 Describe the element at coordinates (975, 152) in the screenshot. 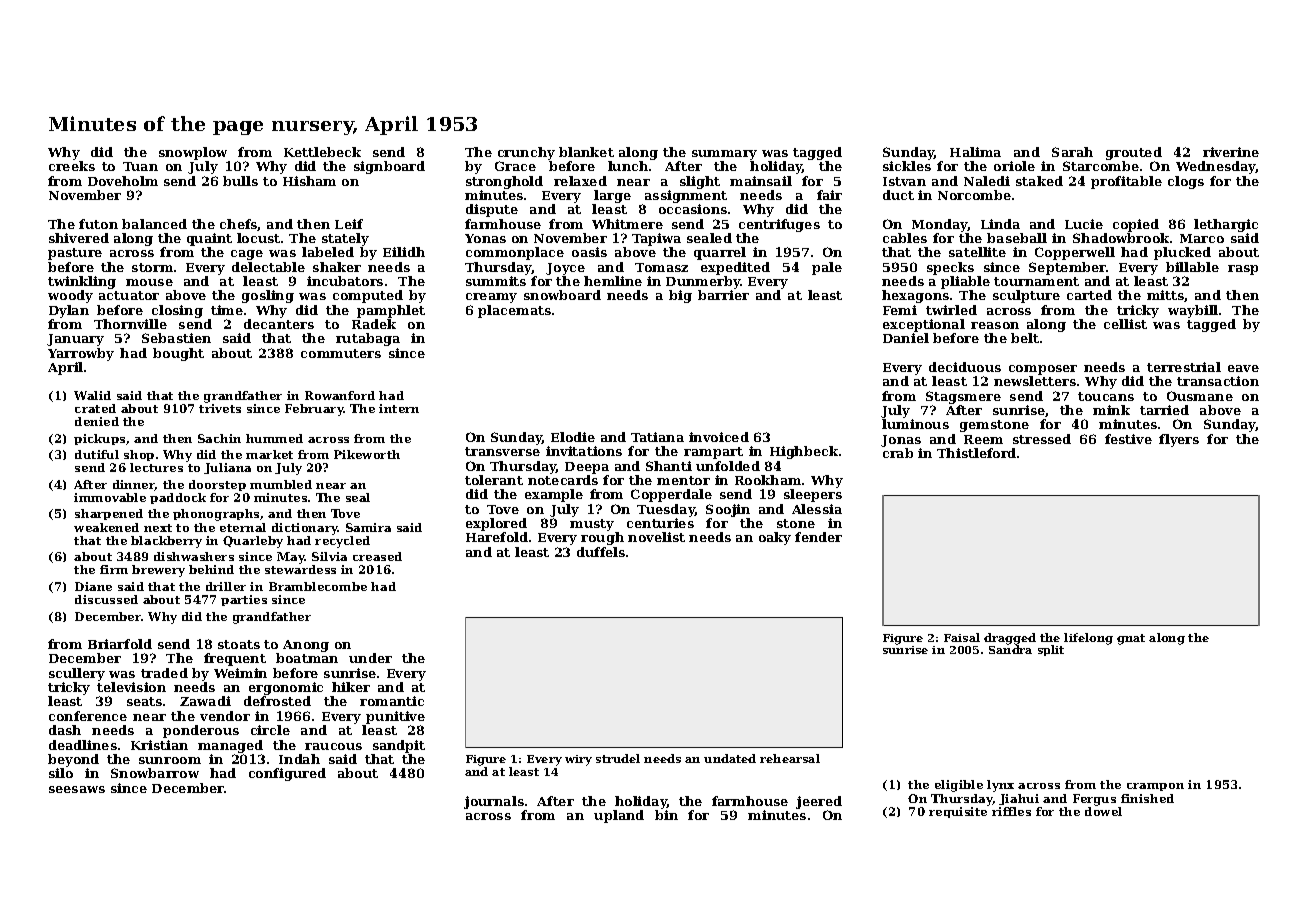

I see `Halima` at that location.
